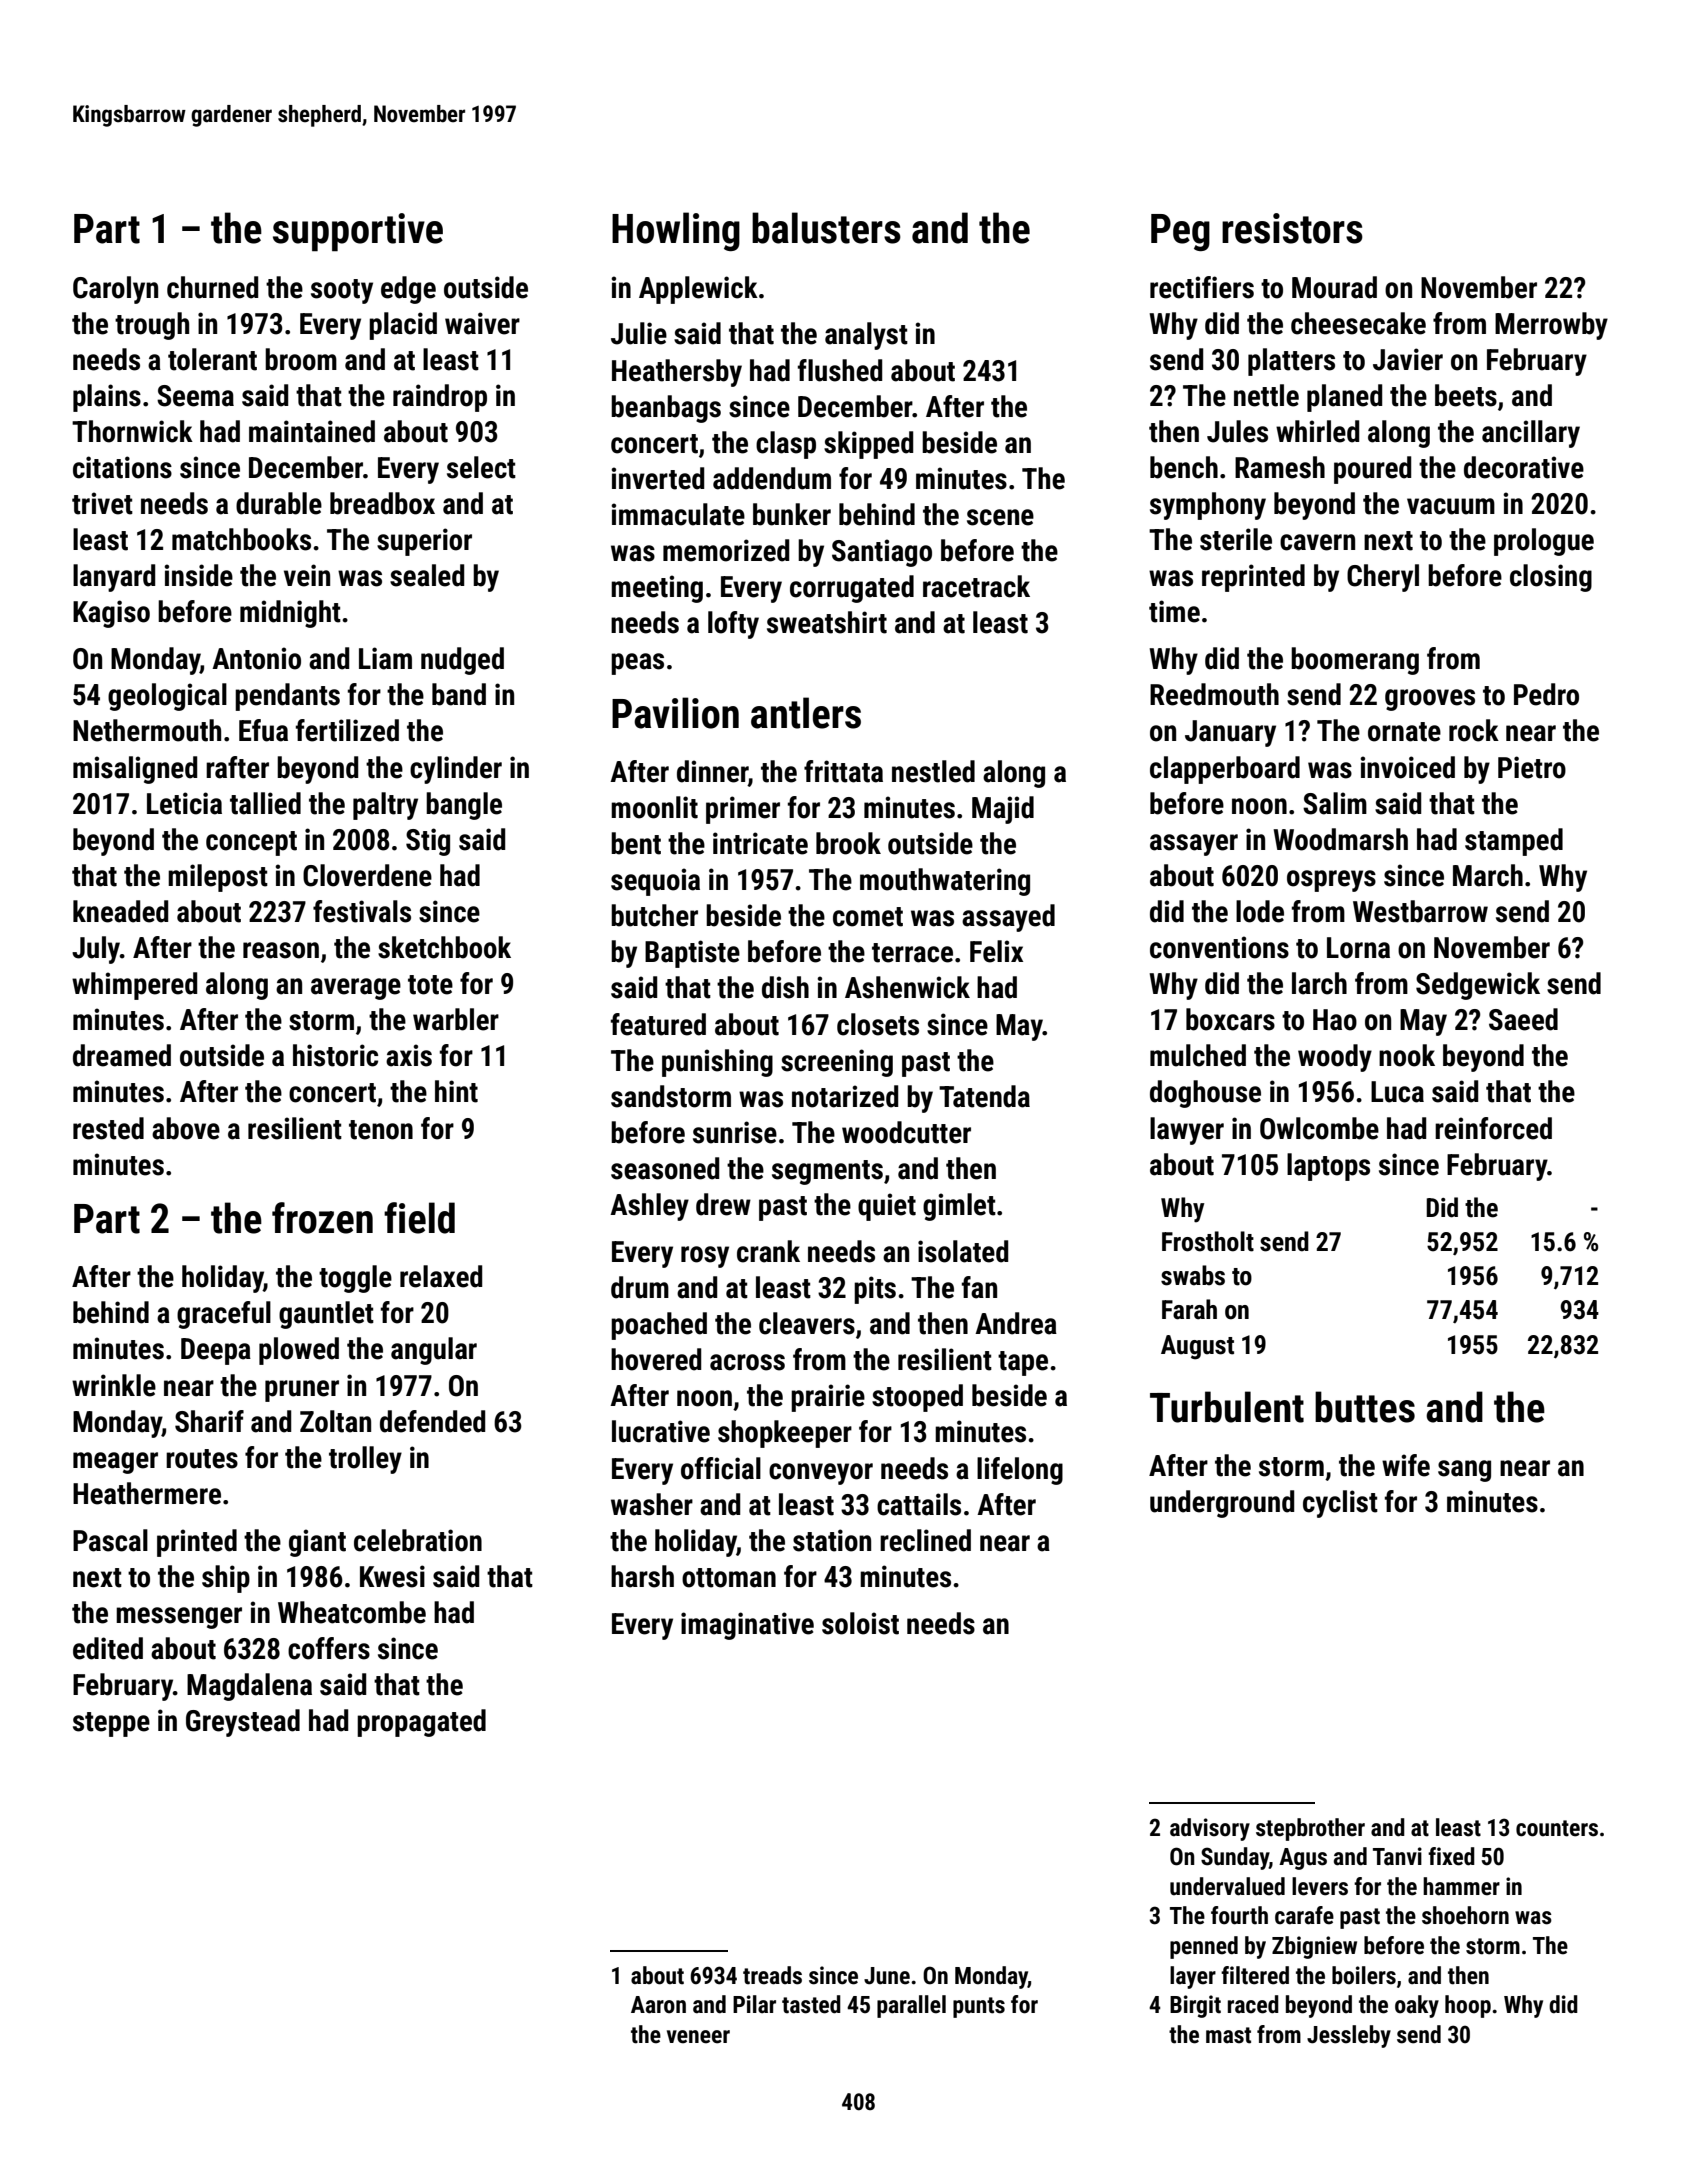 The image size is (1683, 2178). What do you see at coordinates (358, 232) in the document?
I see `supportive` at bounding box center [358, 232].
